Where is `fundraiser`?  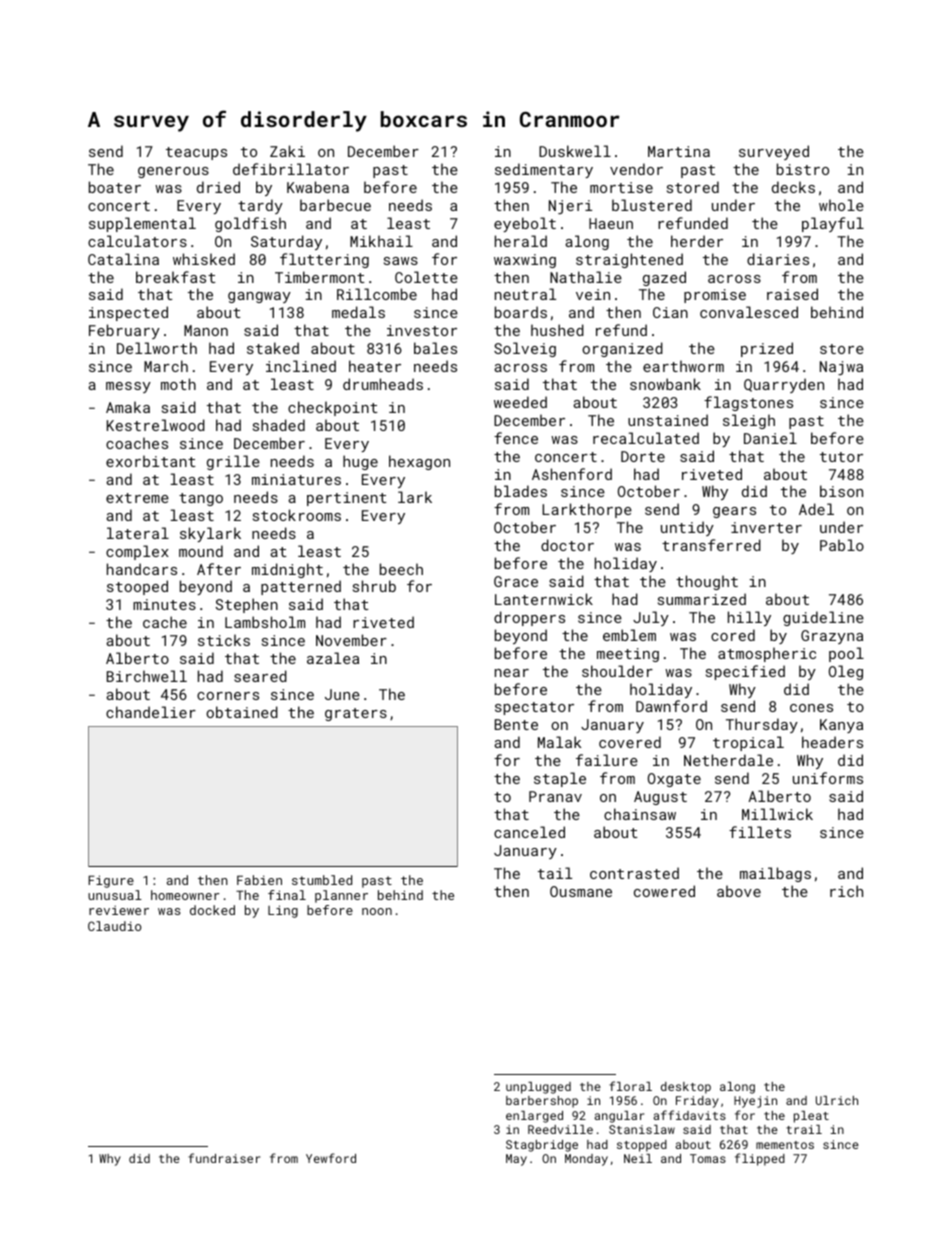 fundraiser is located at coordinates (224, 1158).
